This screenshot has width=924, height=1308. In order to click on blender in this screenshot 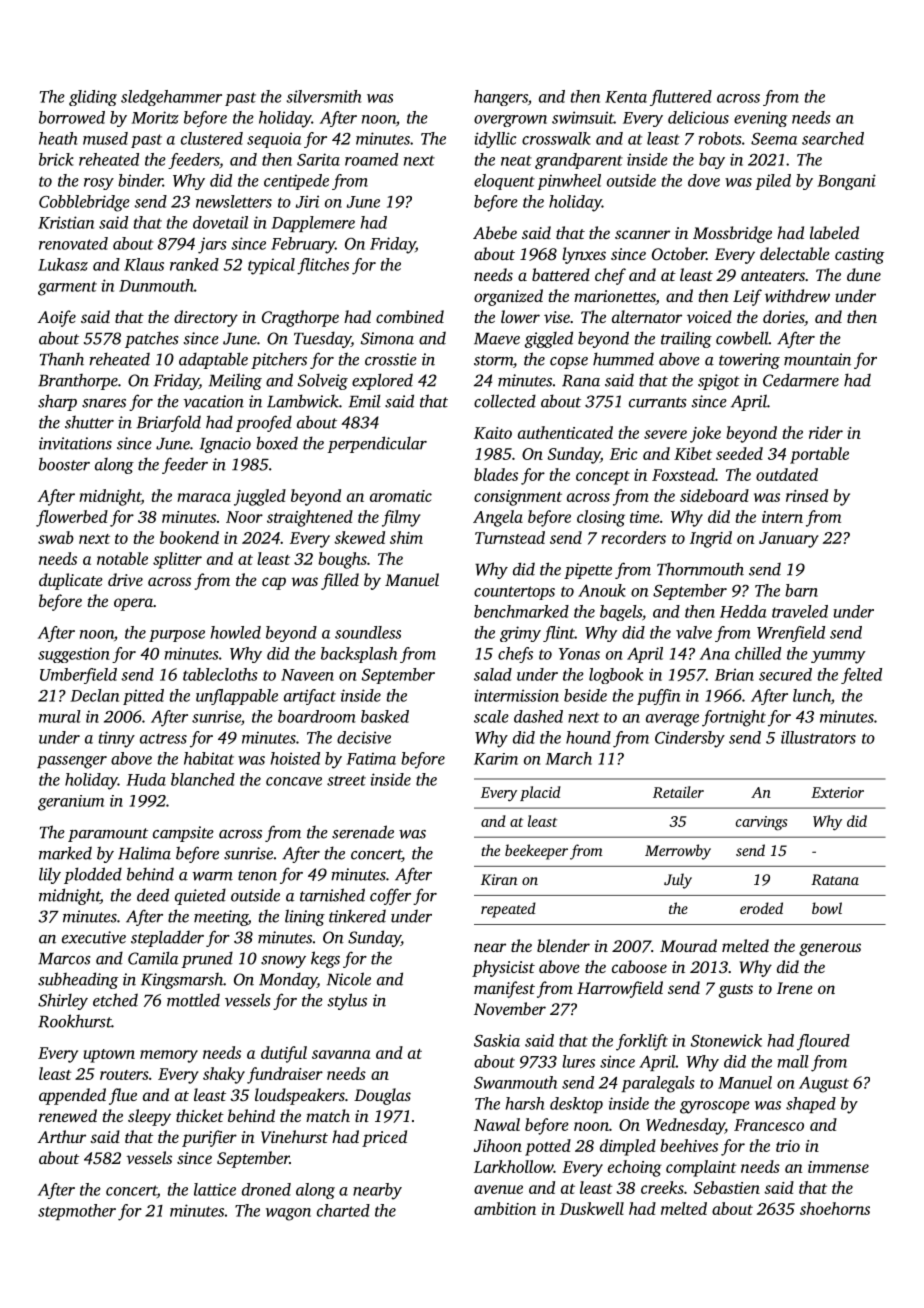, I will do `click(563, 945)`.
